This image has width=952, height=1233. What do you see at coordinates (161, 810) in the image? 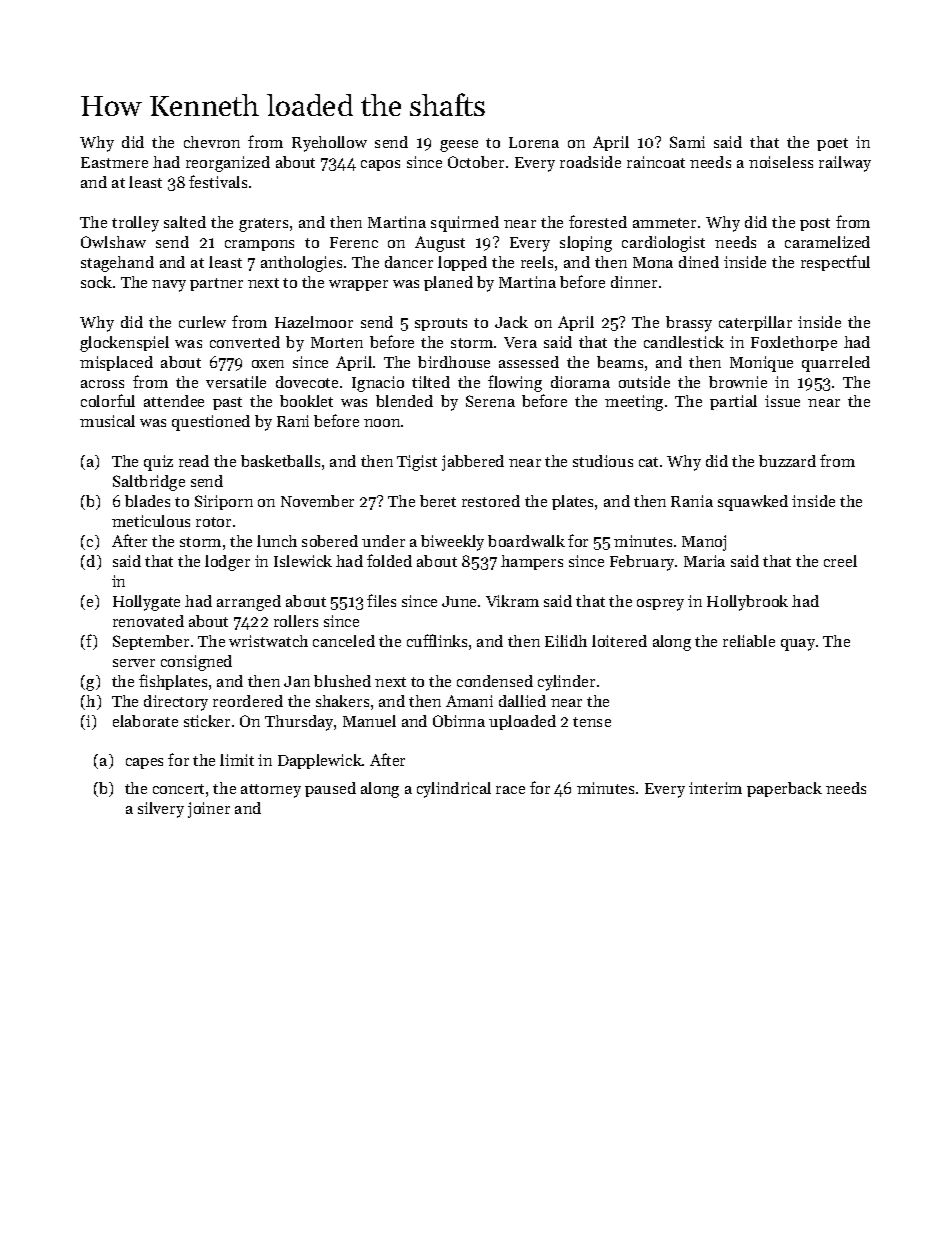
I see `silvery` at bounding box center [161, 810].
